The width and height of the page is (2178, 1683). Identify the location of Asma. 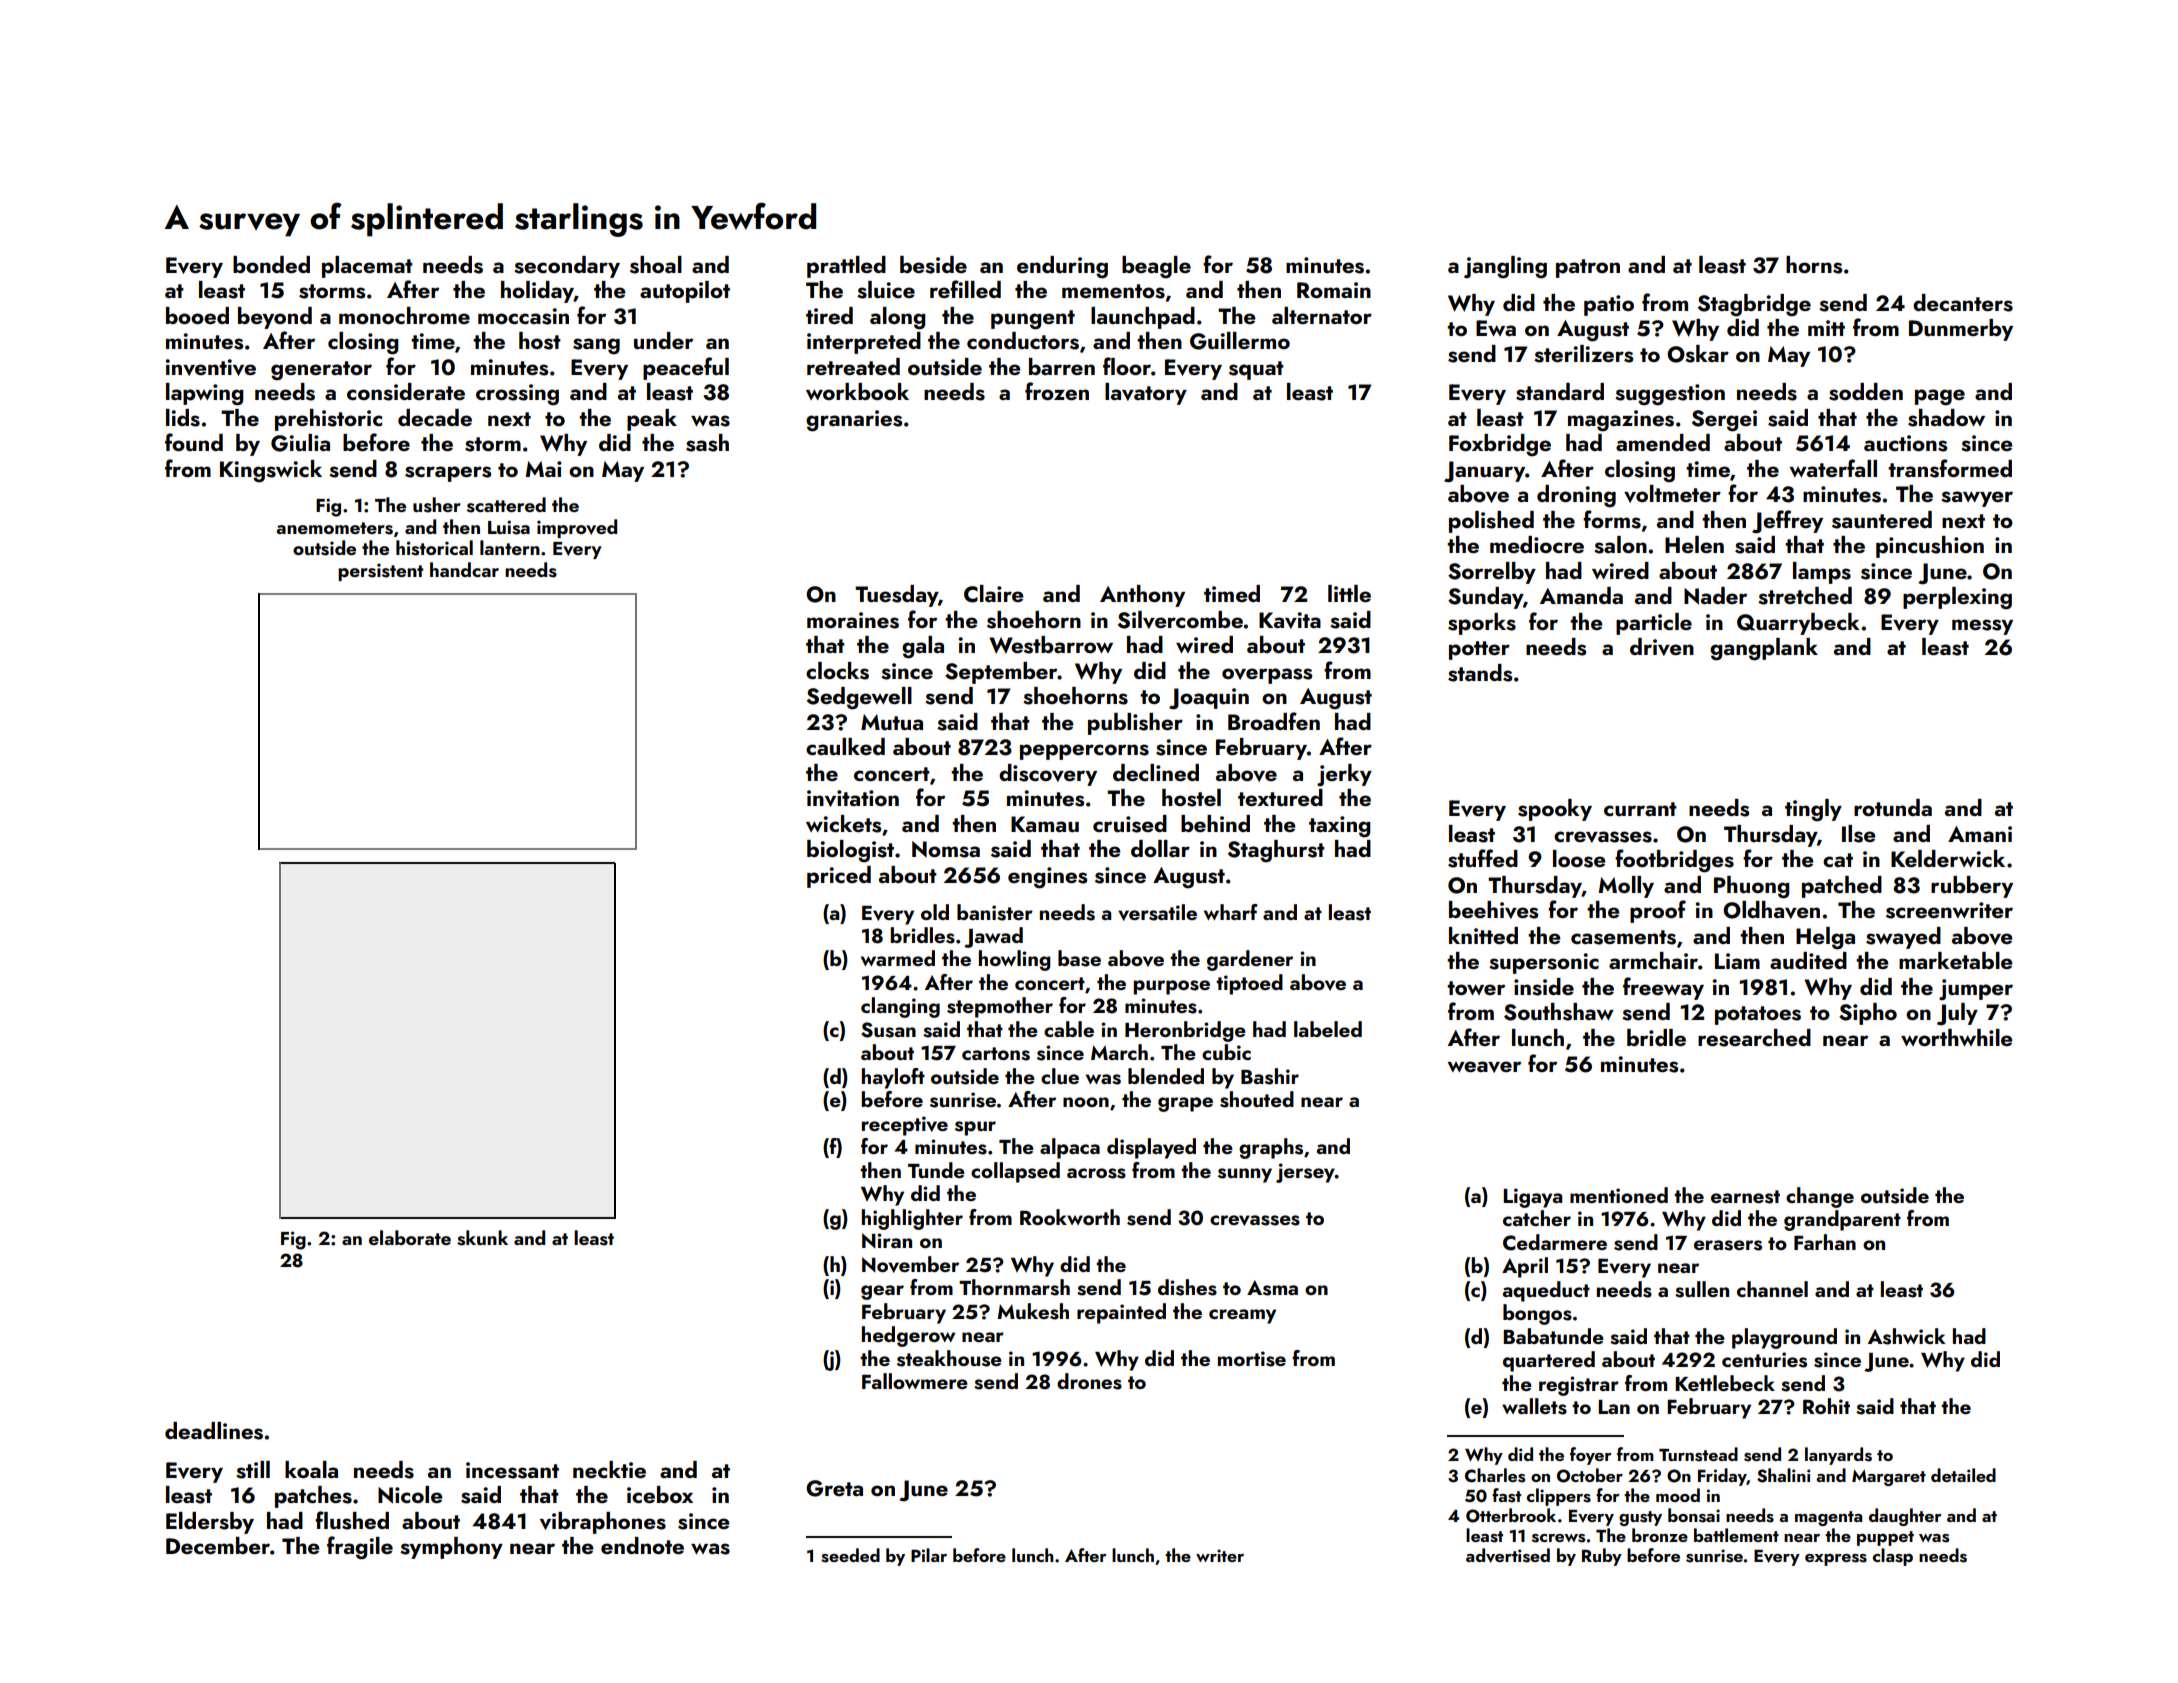
(1272, 1288).
